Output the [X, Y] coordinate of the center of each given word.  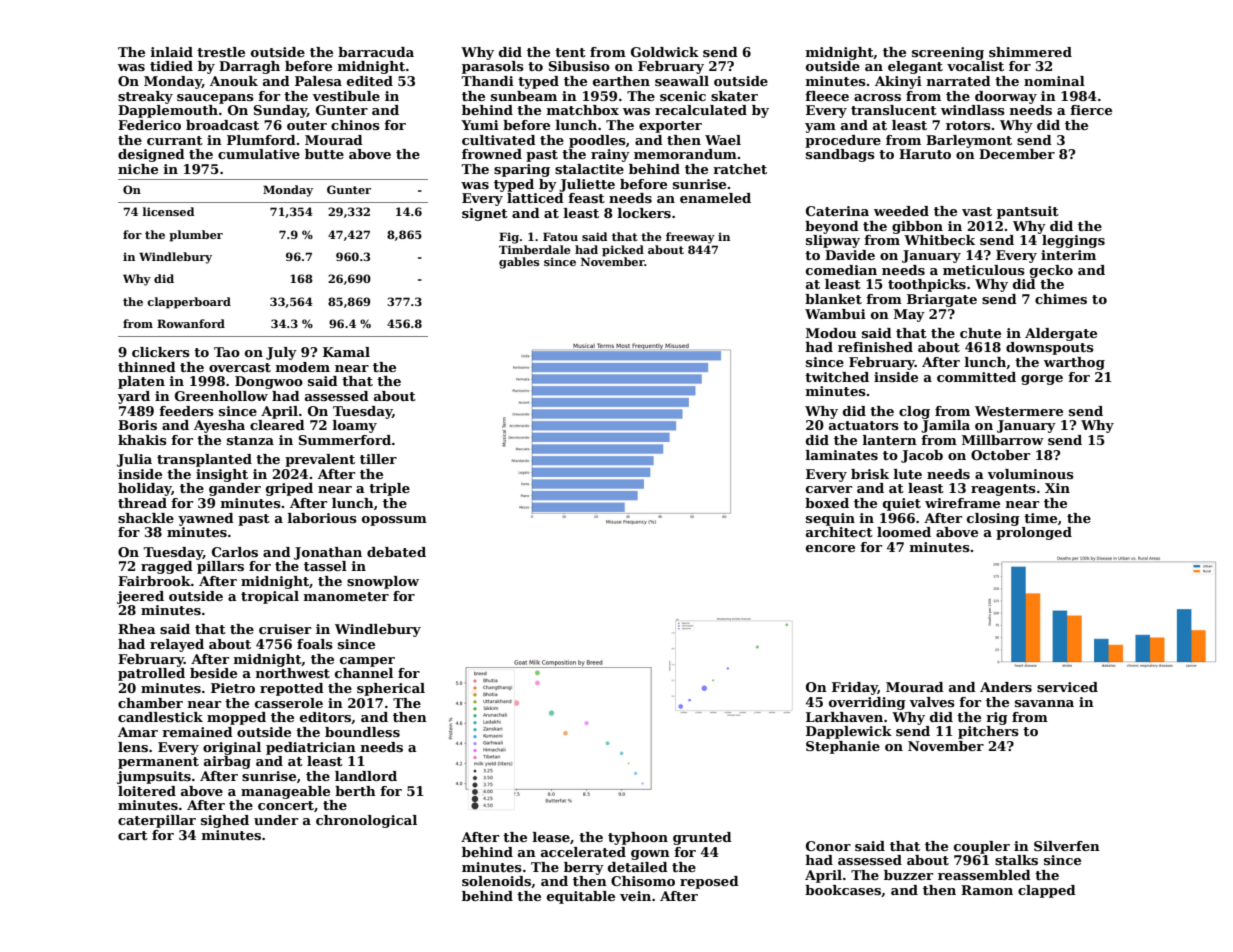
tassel [325, 566]
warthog [1074, 363]
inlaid [172, 52]
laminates [842, 455]
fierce [1091, 110]
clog [914, 412]
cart [133, 835]
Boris [137, 425]
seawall [682, 81]
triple [389, 489]
